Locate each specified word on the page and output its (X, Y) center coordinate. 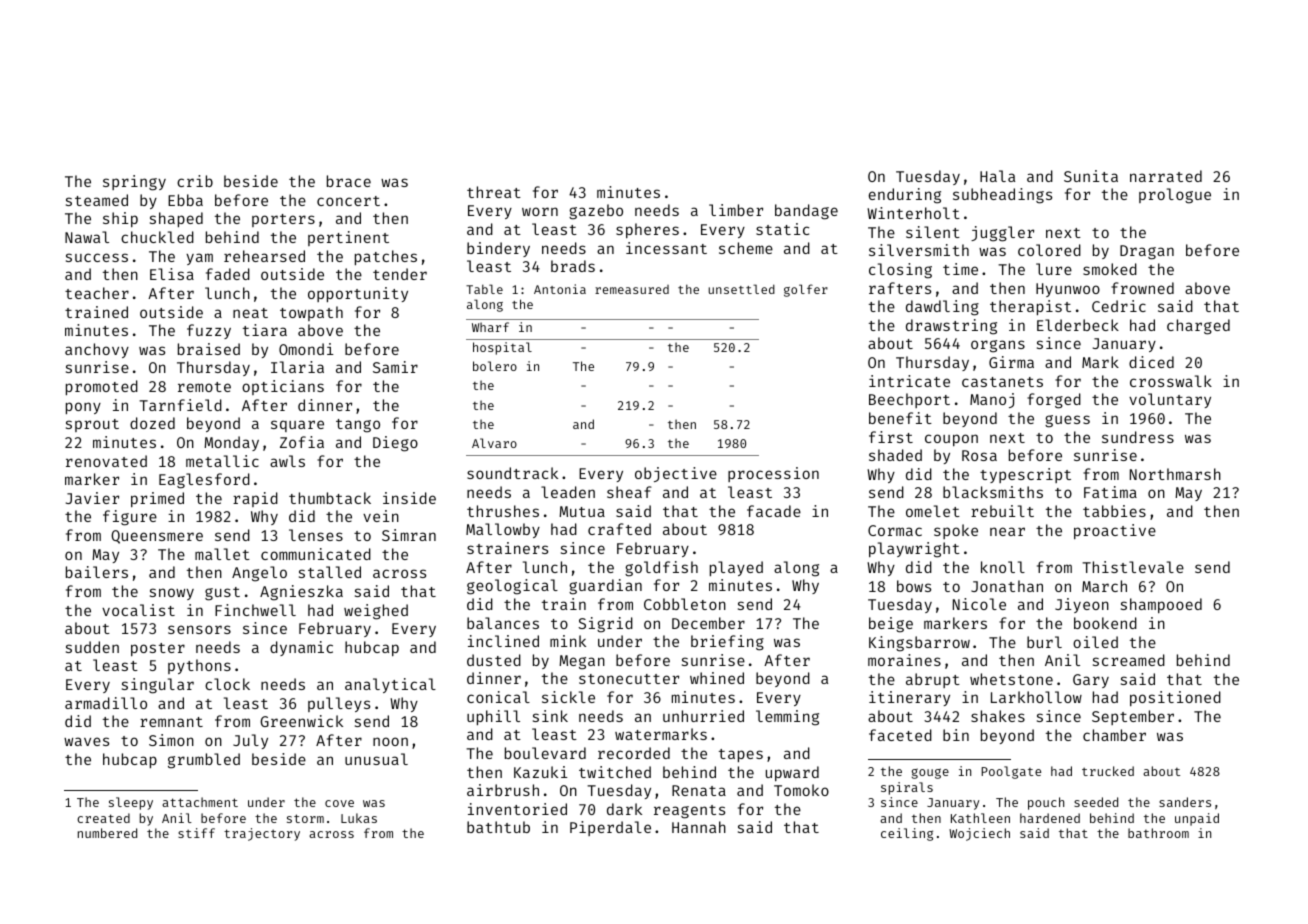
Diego (395, 444)
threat (494, 192)
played (736, 568)
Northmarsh (1175, 474)
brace (349, 181)
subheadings (1002, 196)
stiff (196, 833)
